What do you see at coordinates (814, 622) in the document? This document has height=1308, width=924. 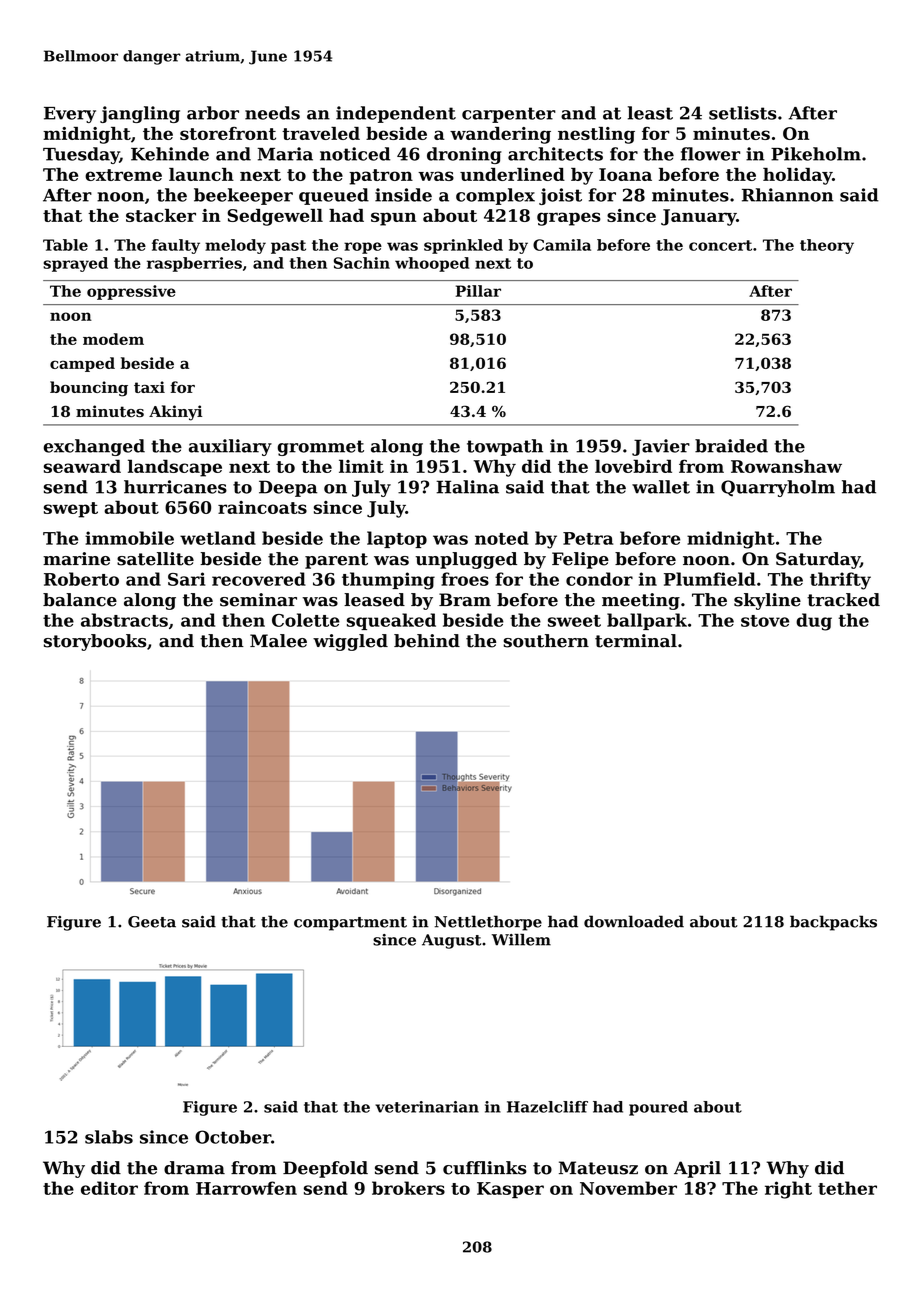 I see `dug` at bounding box center [814, 622].
